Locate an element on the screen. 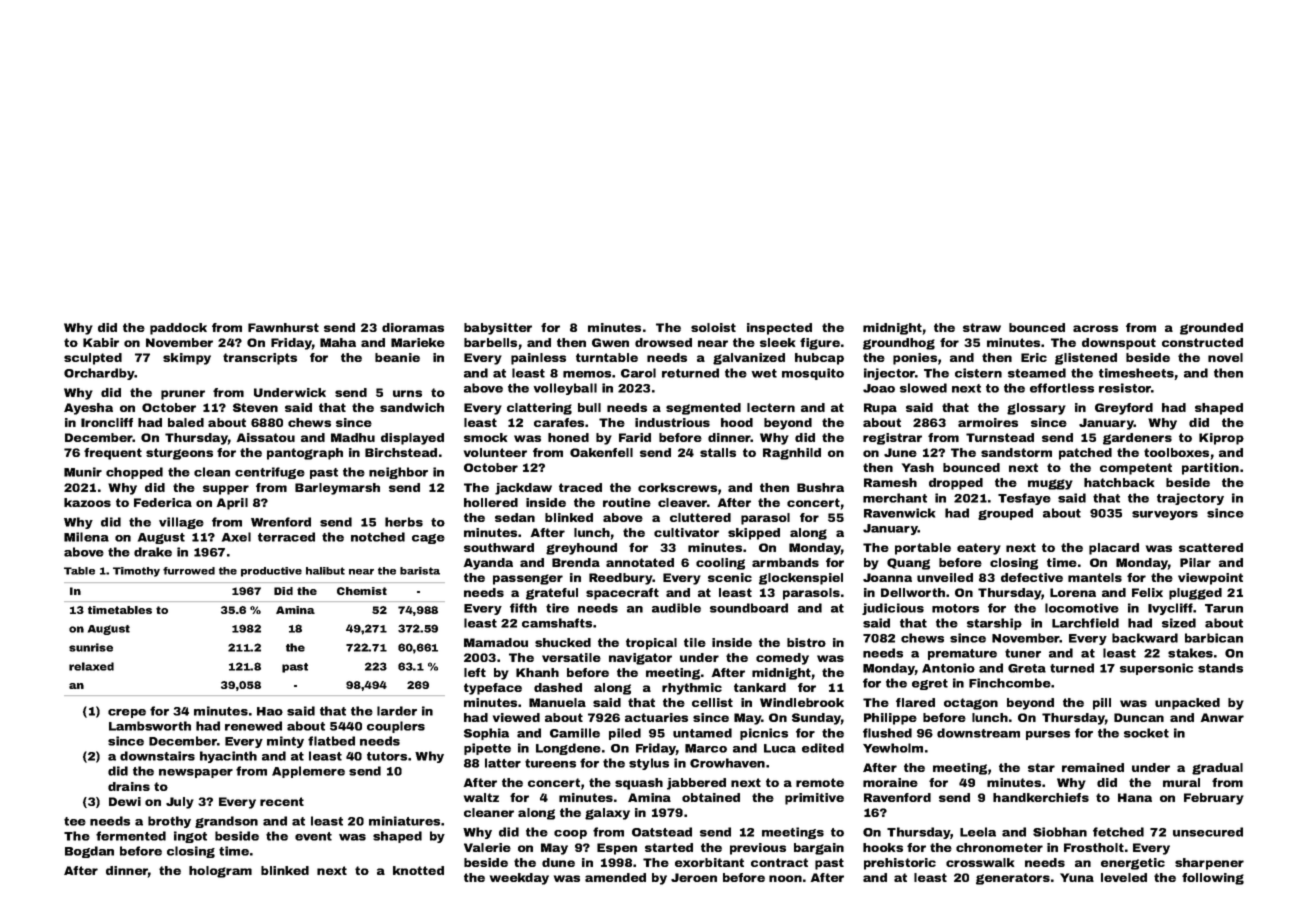  sculpted is located at coordinates (93, 359).
